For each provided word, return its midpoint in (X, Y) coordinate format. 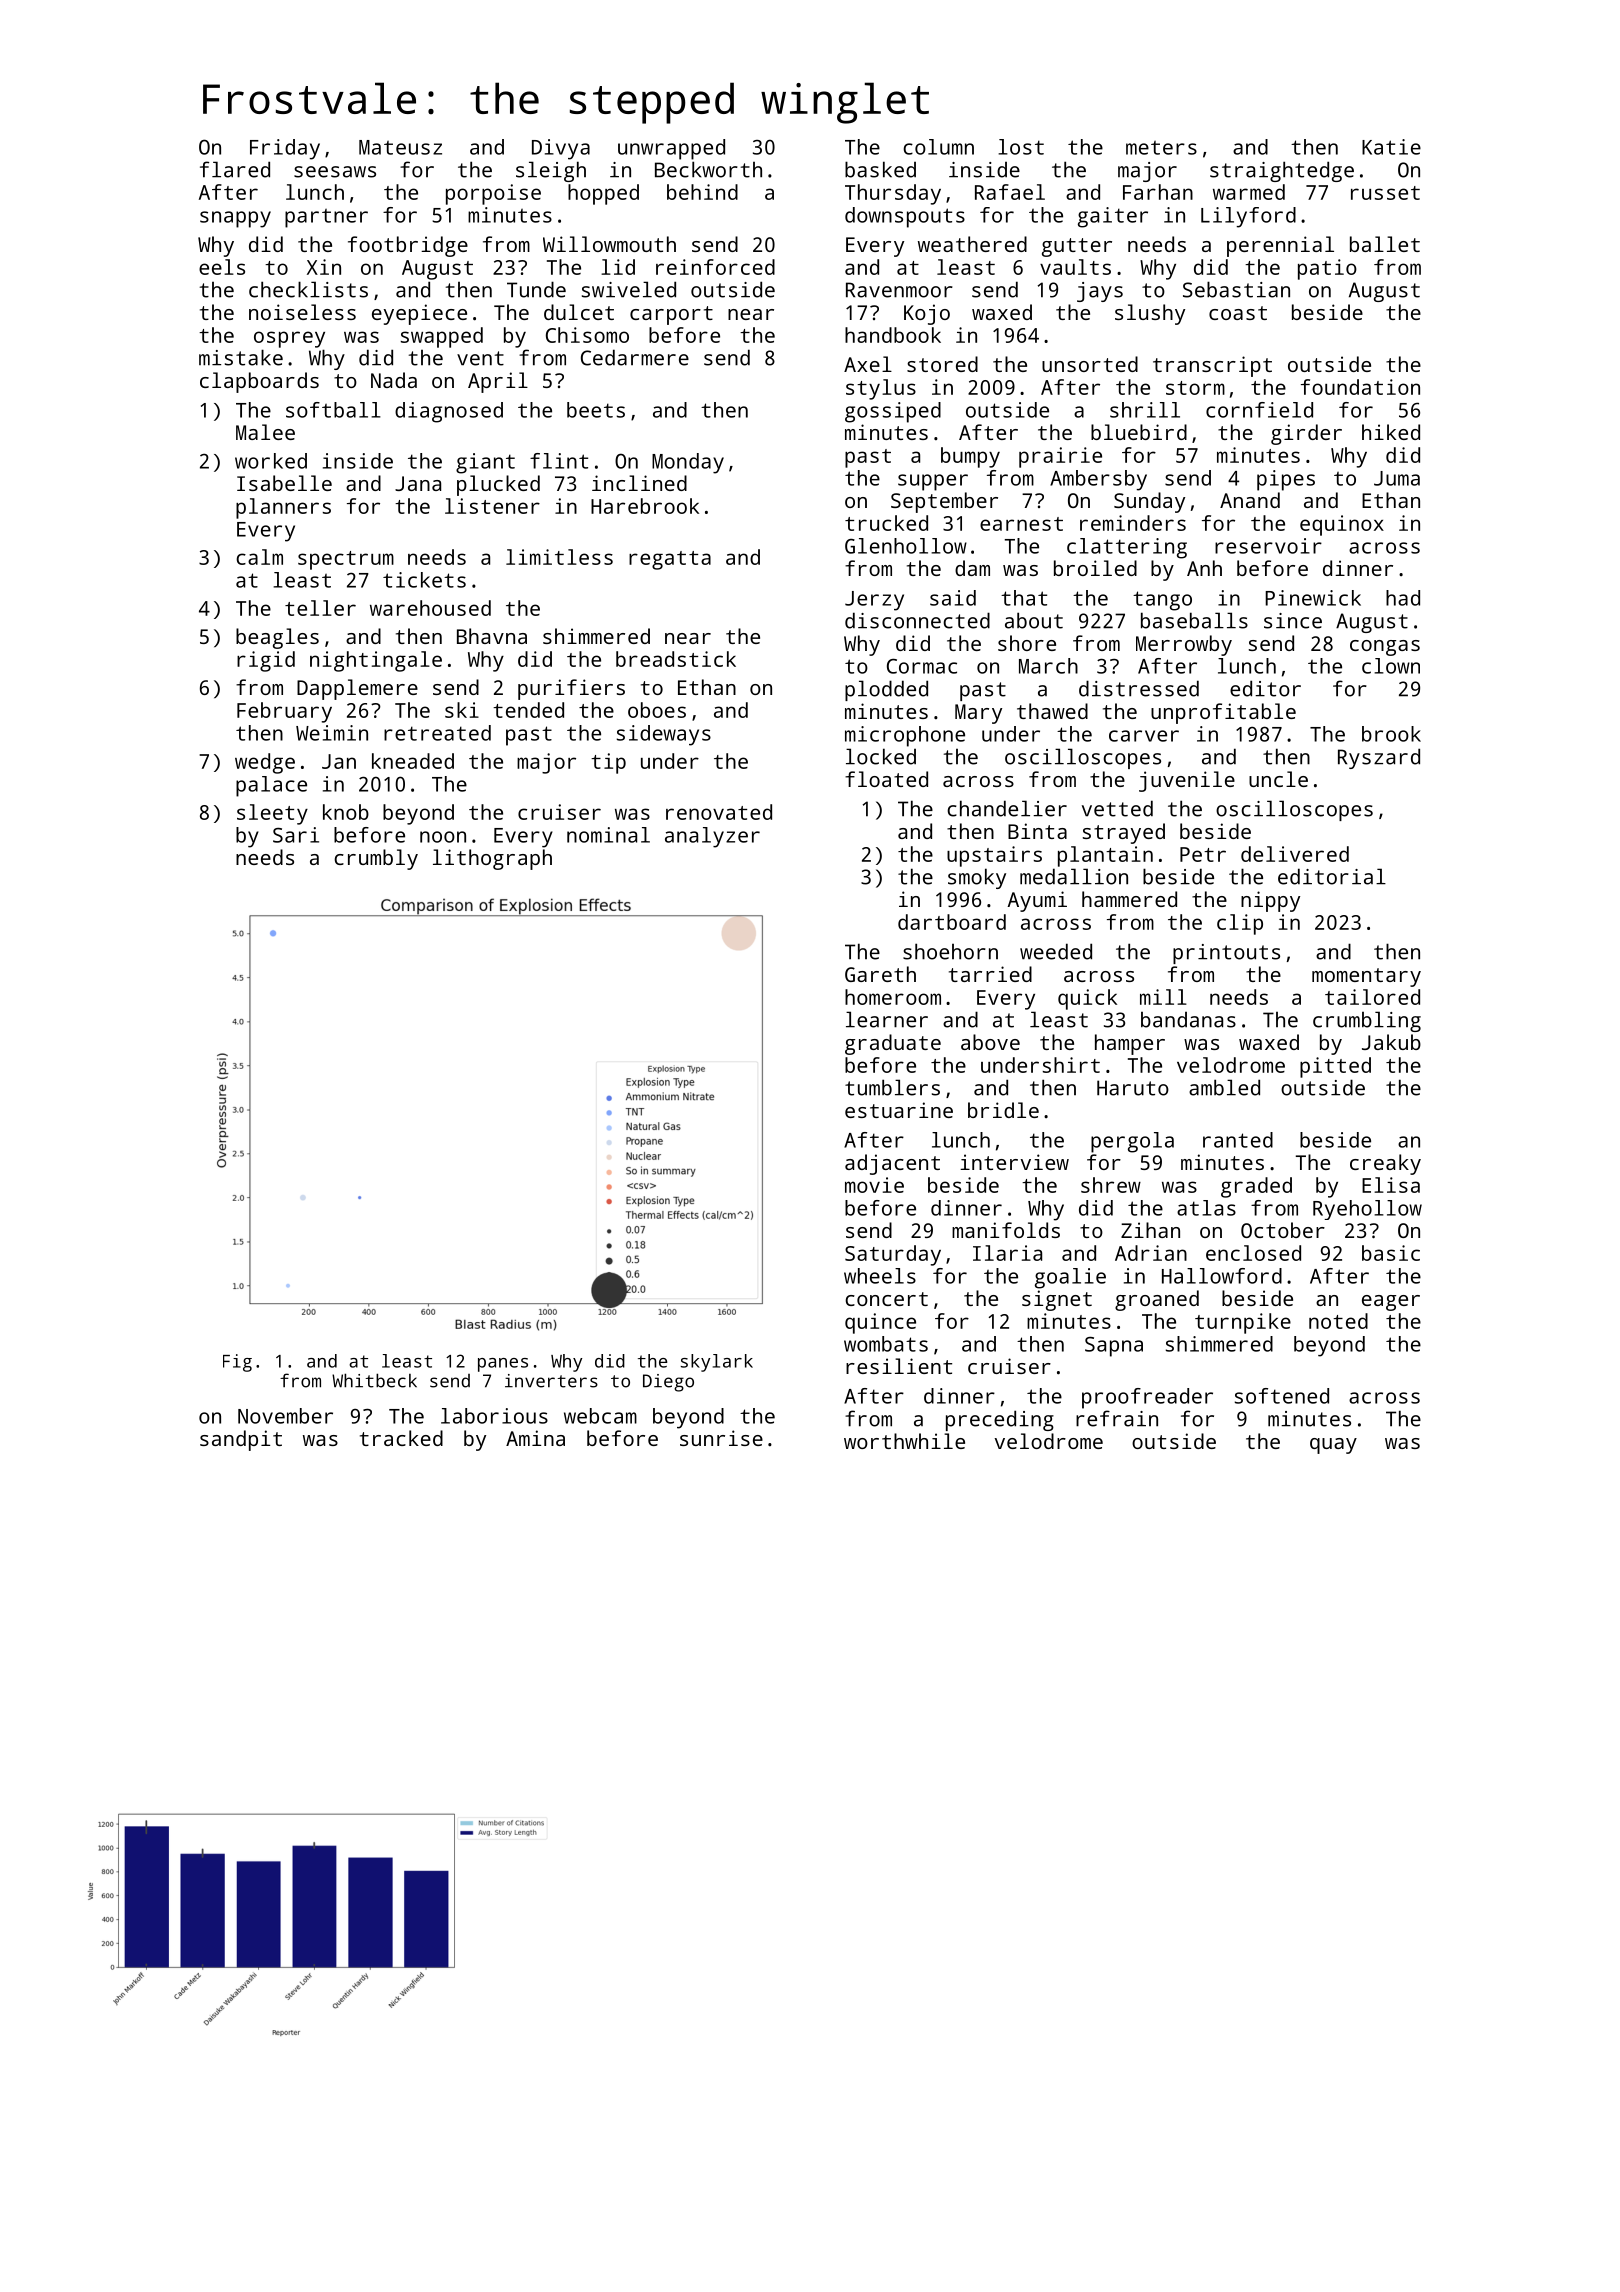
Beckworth (708, 169)
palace (271, 786)
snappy (235, 219)
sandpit (241, 1440)
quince (880, 1323)
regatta (670, 560)
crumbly (376, 859)
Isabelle (284, 483)
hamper (1130, 1044)
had (1403, 598)
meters (1161, 148)
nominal (608, 835)
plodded (886, 690)
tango (1162, 601)
